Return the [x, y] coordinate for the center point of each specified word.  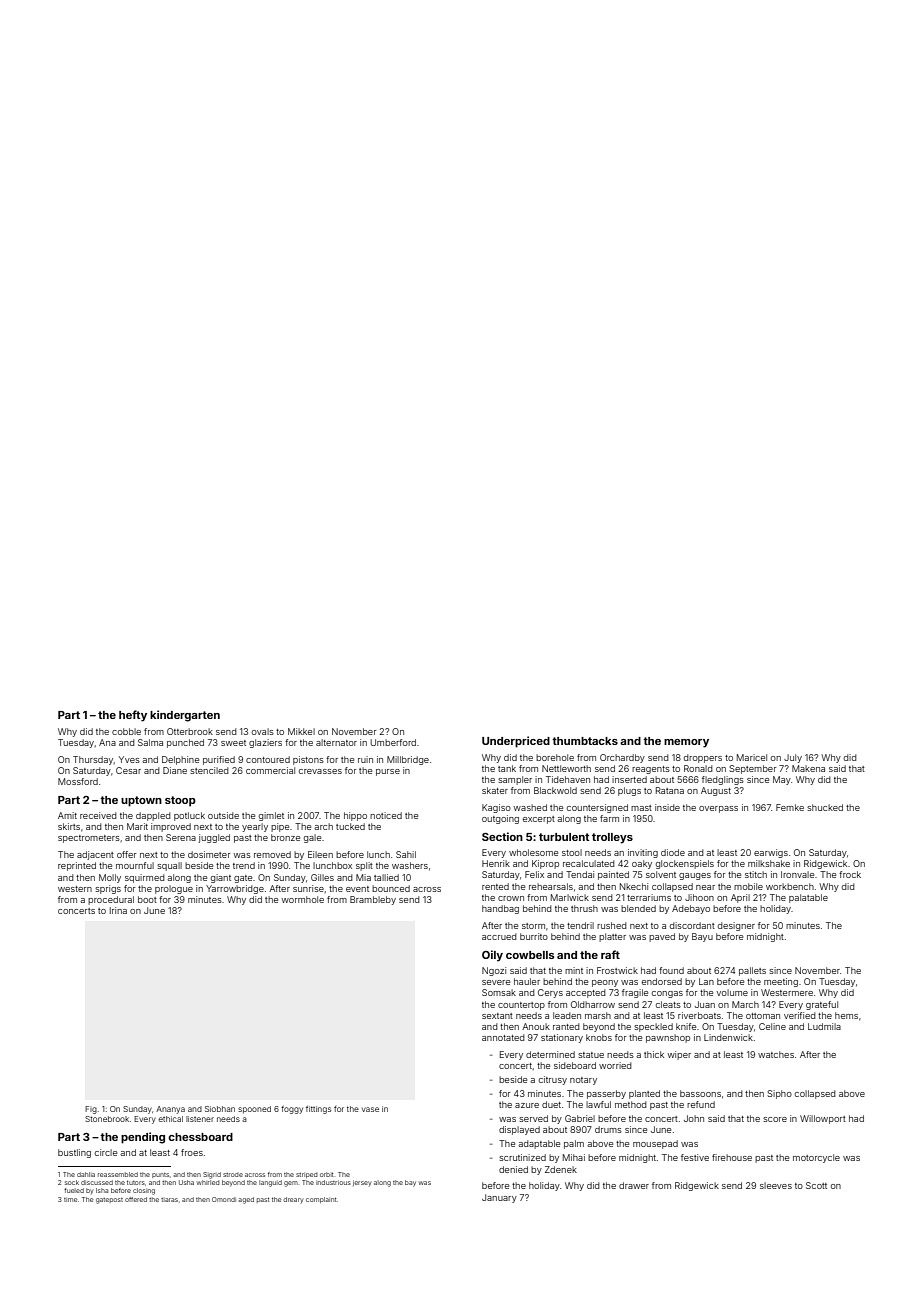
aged [246, 1200]
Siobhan [220, 1109]
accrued [499, 936]
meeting [781, 982]
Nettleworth [566, 768]
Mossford [78, 781]
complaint [321, 1200]
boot [147, 899]
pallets [752, 971]
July [793, 758]
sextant [497, 1016]
